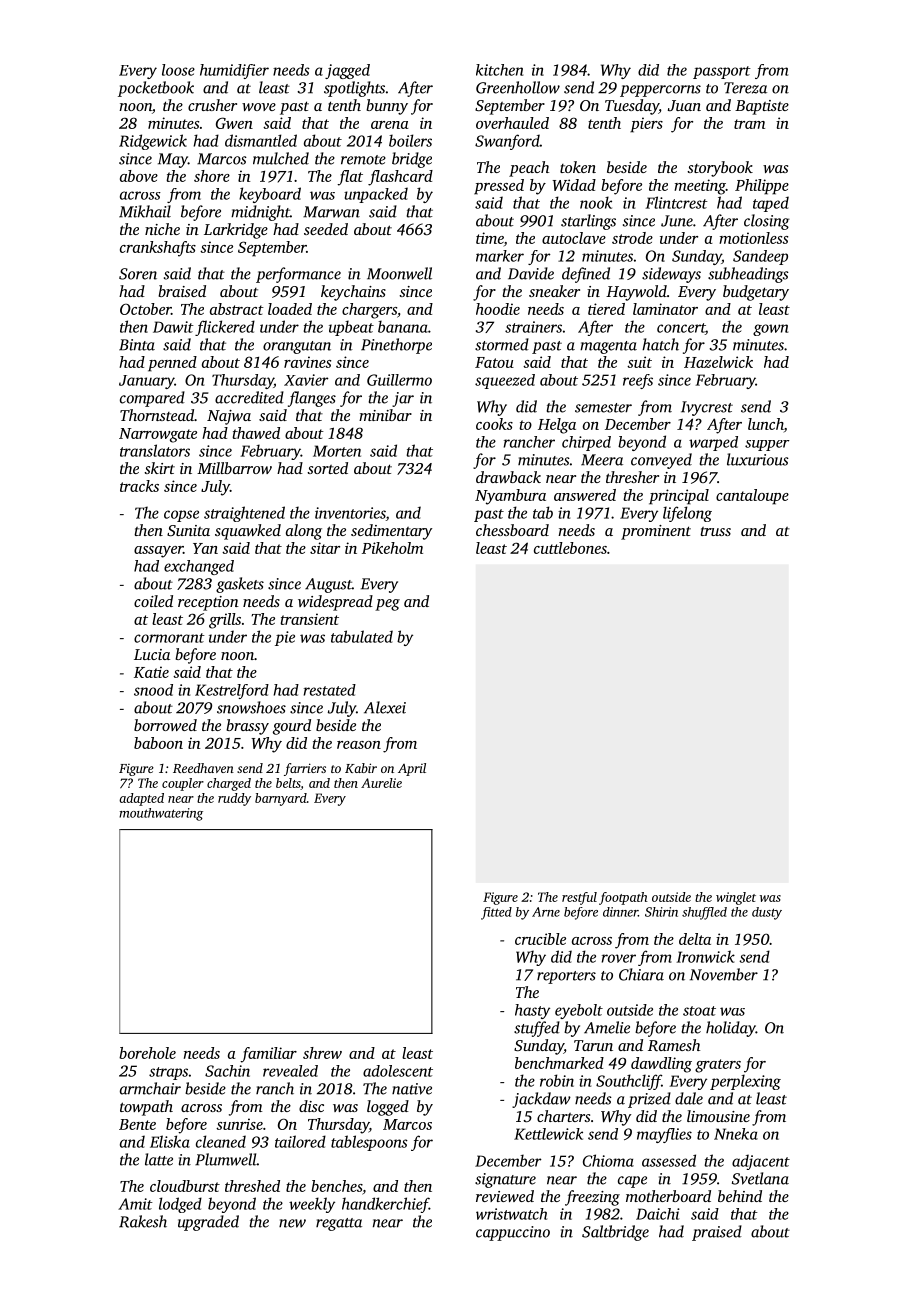  What do you see at coordinates (161, 814) in the page?
I see `mouthwatering` at bounding box center [161, 814].
